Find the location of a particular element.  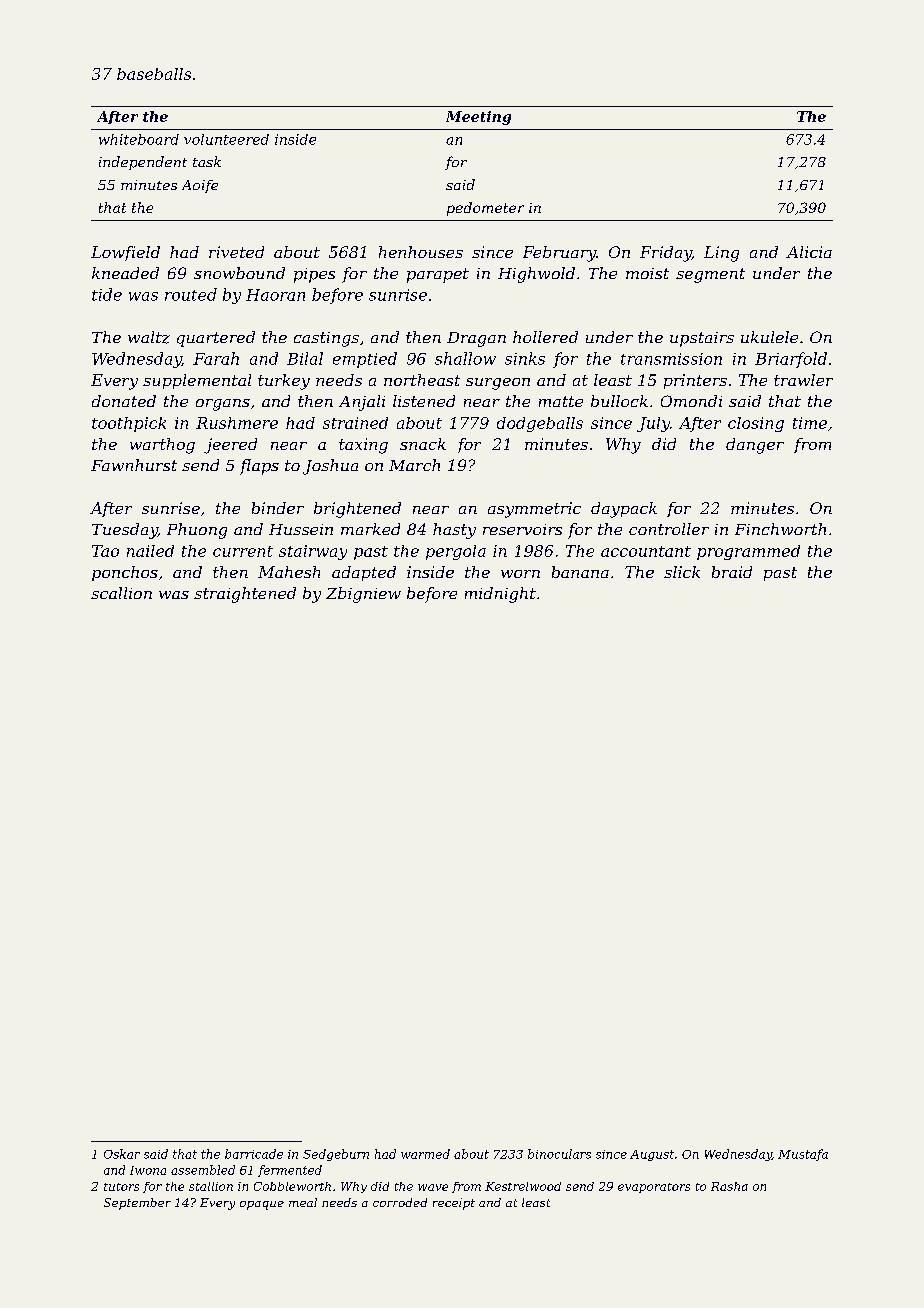

ukulele is located at coordinates (769, 337).
